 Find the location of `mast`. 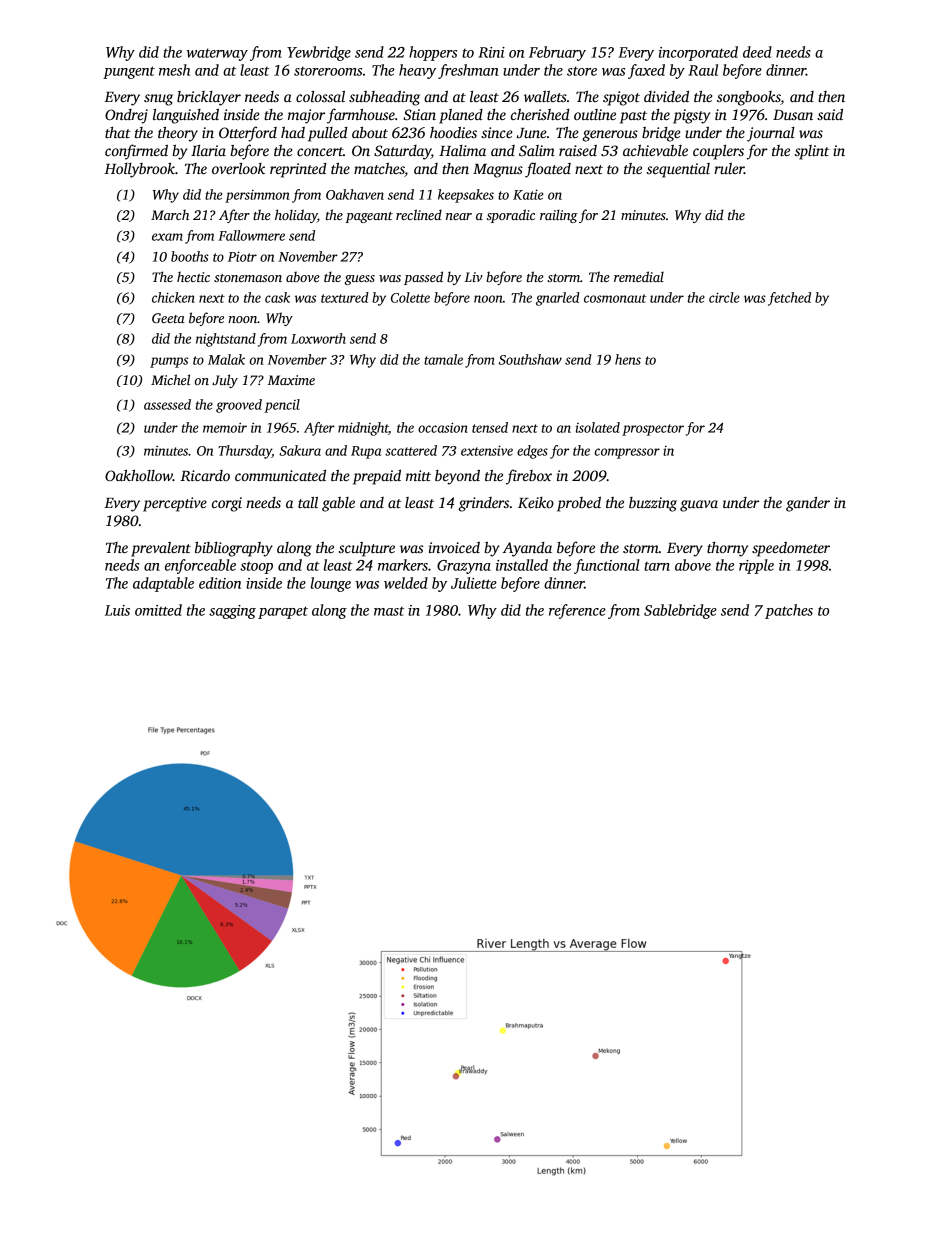

mast is located at coordinates (389, 611).
